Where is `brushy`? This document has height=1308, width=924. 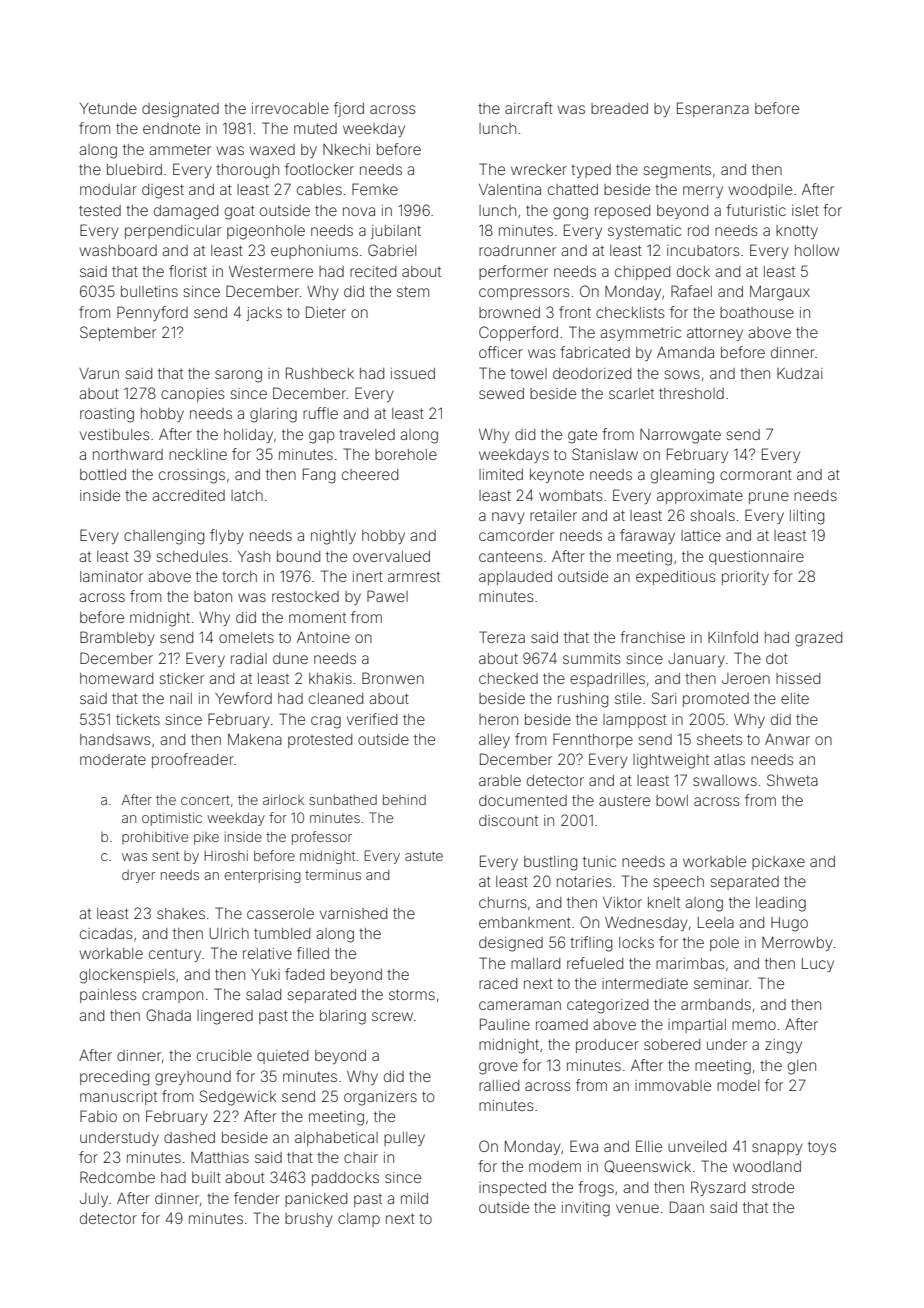 brushy is located at coordinates (309, 1220).
